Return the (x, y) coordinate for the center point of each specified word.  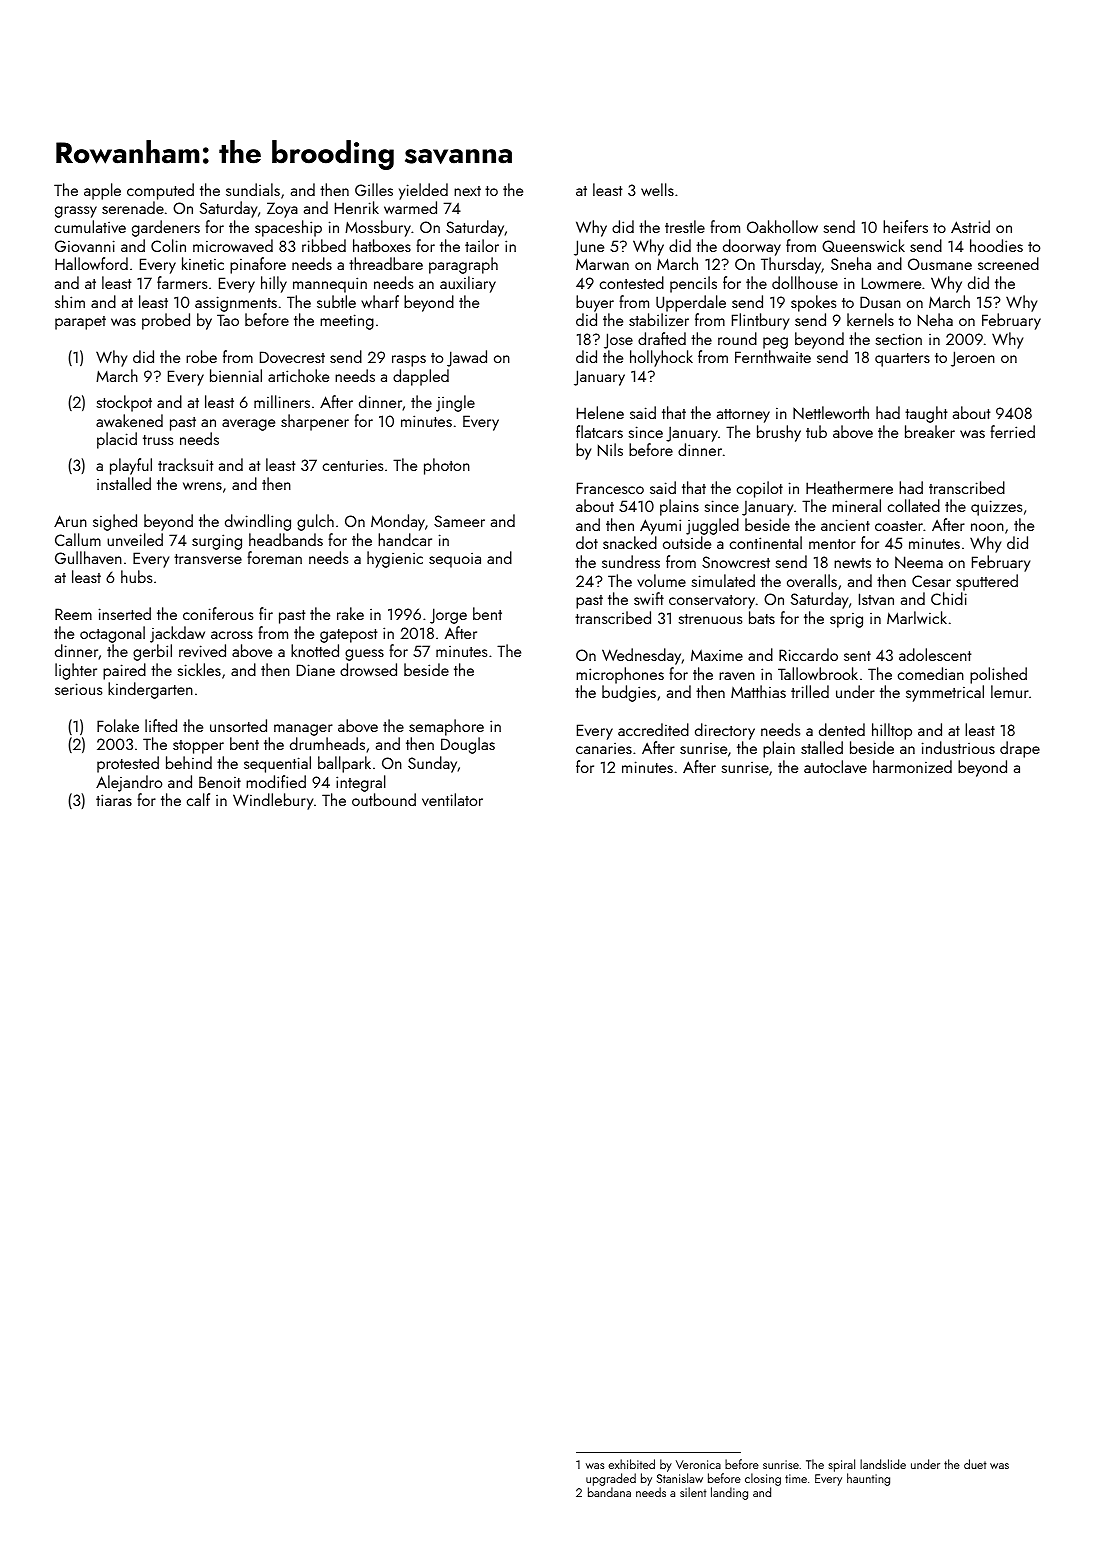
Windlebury (273, 801)
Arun (70, 521)
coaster (899, 526)
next (467, 191)
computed (160, 191)
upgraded (611, 1479)
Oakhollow (782, 226)
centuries (353, 465)
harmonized (912, 766)
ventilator (452, 799)
